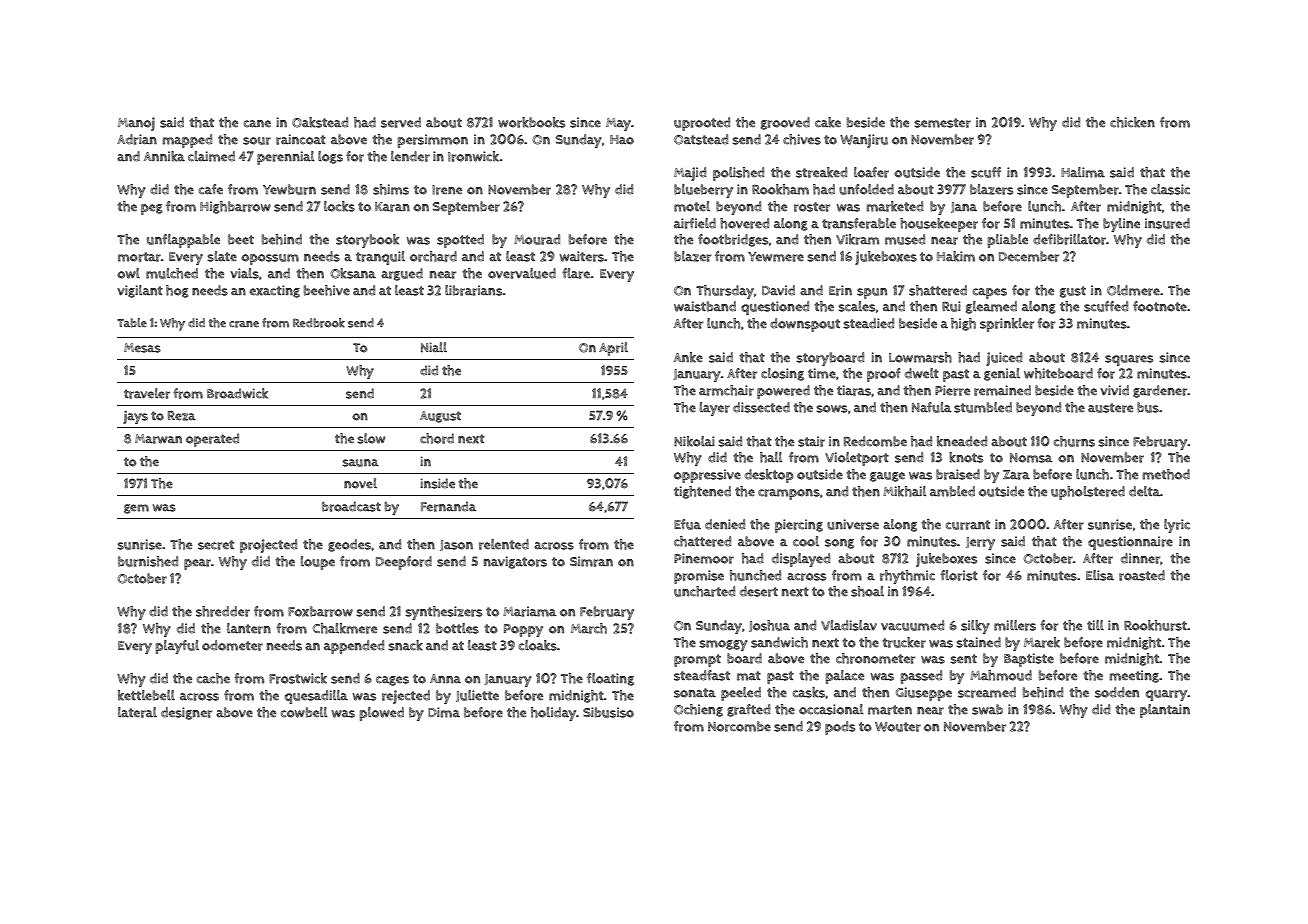  Describe the element at coordinates (618, 124) in the document. I see `May` at that location.
